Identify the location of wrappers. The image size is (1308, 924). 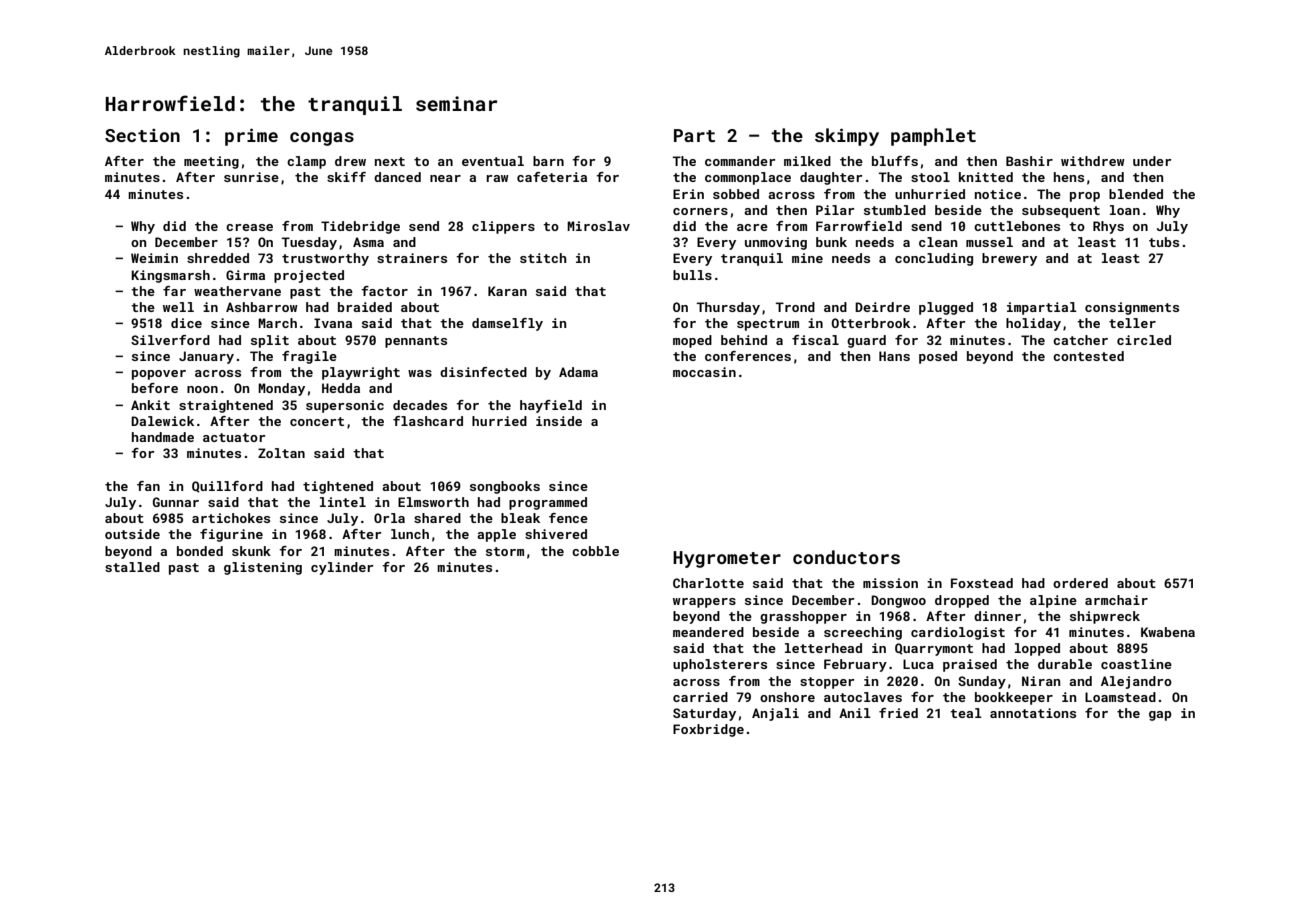
(704, 603).
